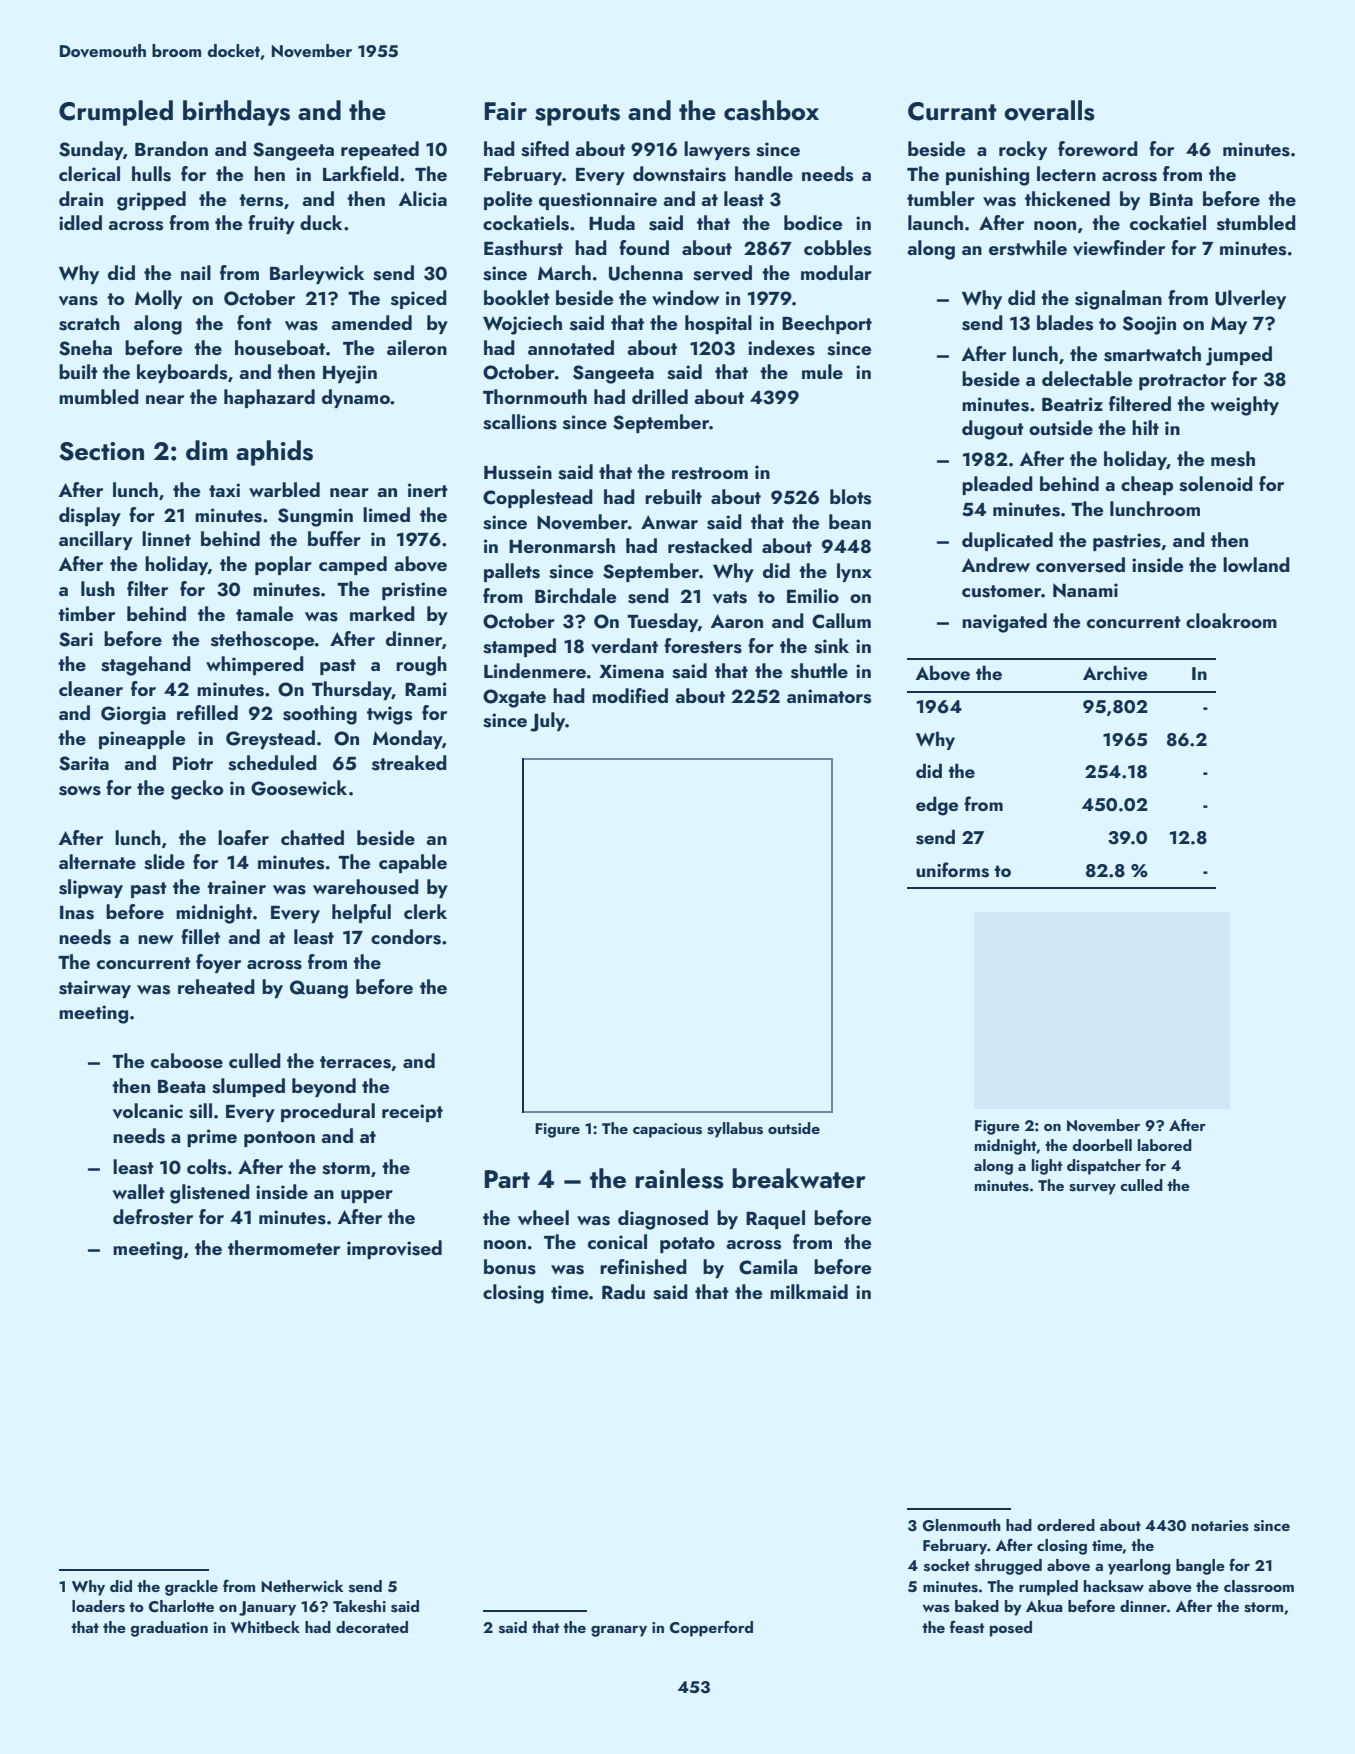 This screenshot has height=1754, width=1355. I want to click on sprouts, so click(577, 115).
